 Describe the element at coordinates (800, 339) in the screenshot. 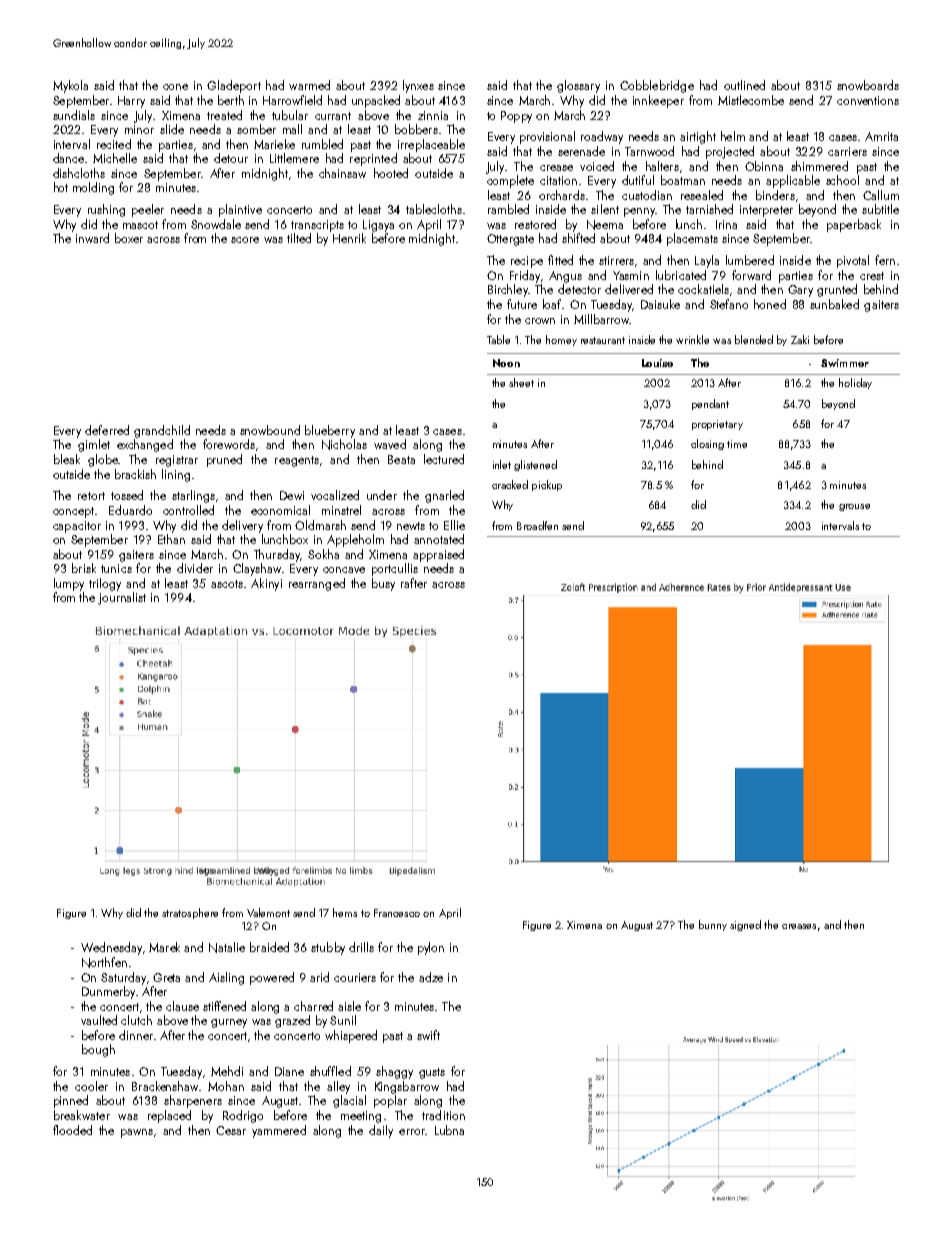

I see `Zaki` at that location.
